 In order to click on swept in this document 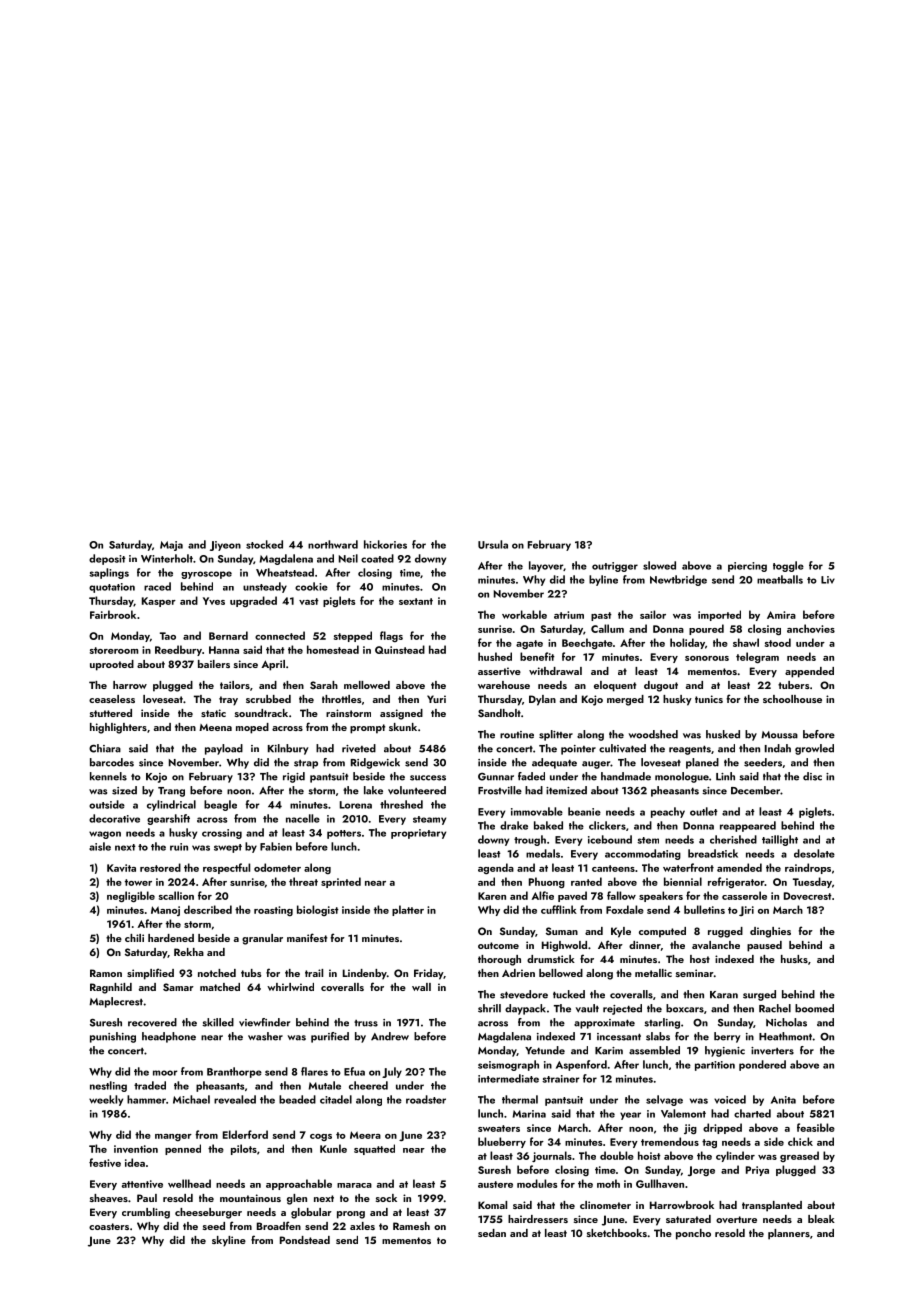, I will do `click(228, 848)`.
